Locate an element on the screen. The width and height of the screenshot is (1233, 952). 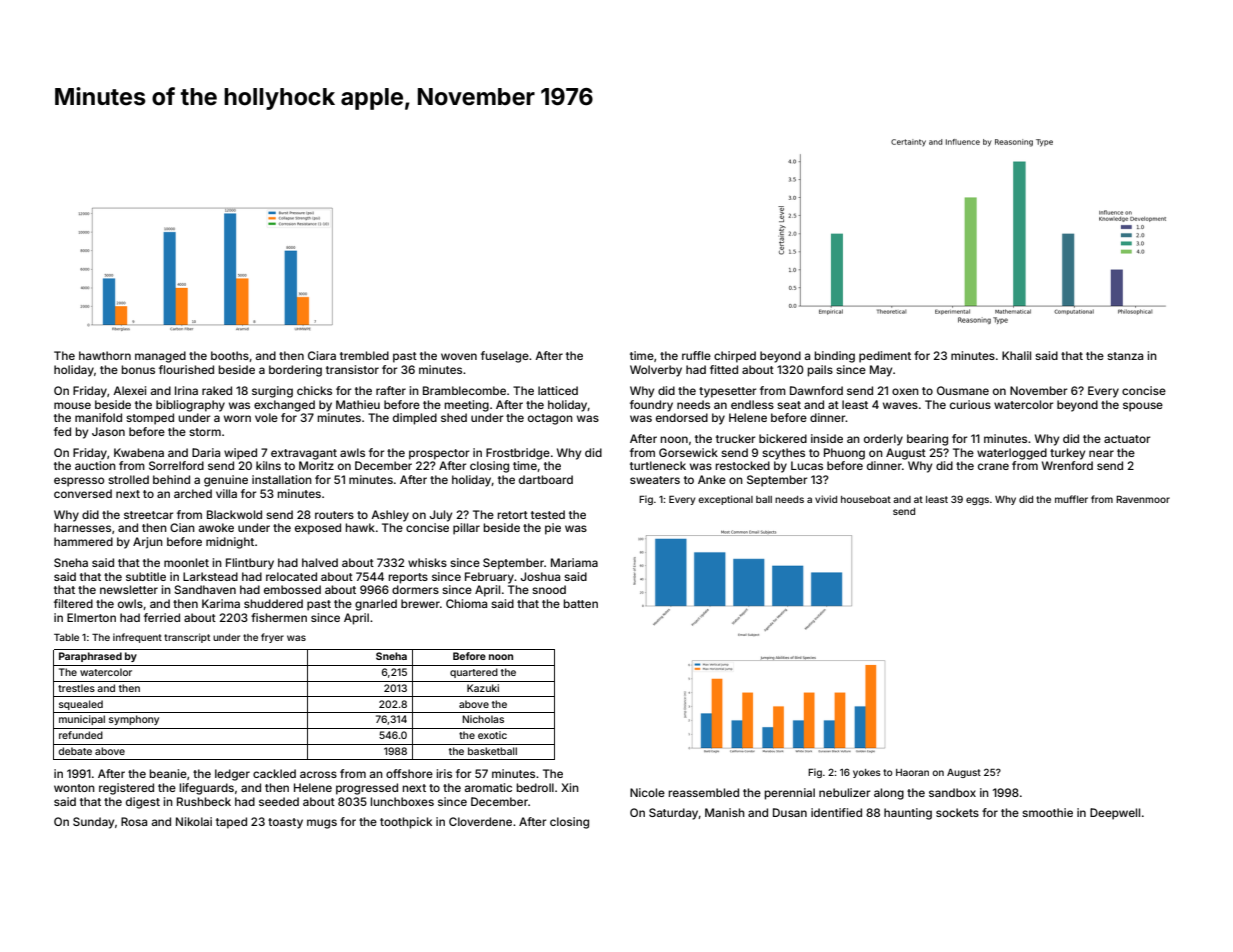
Khalil is located at coordinates (1016, 355).
